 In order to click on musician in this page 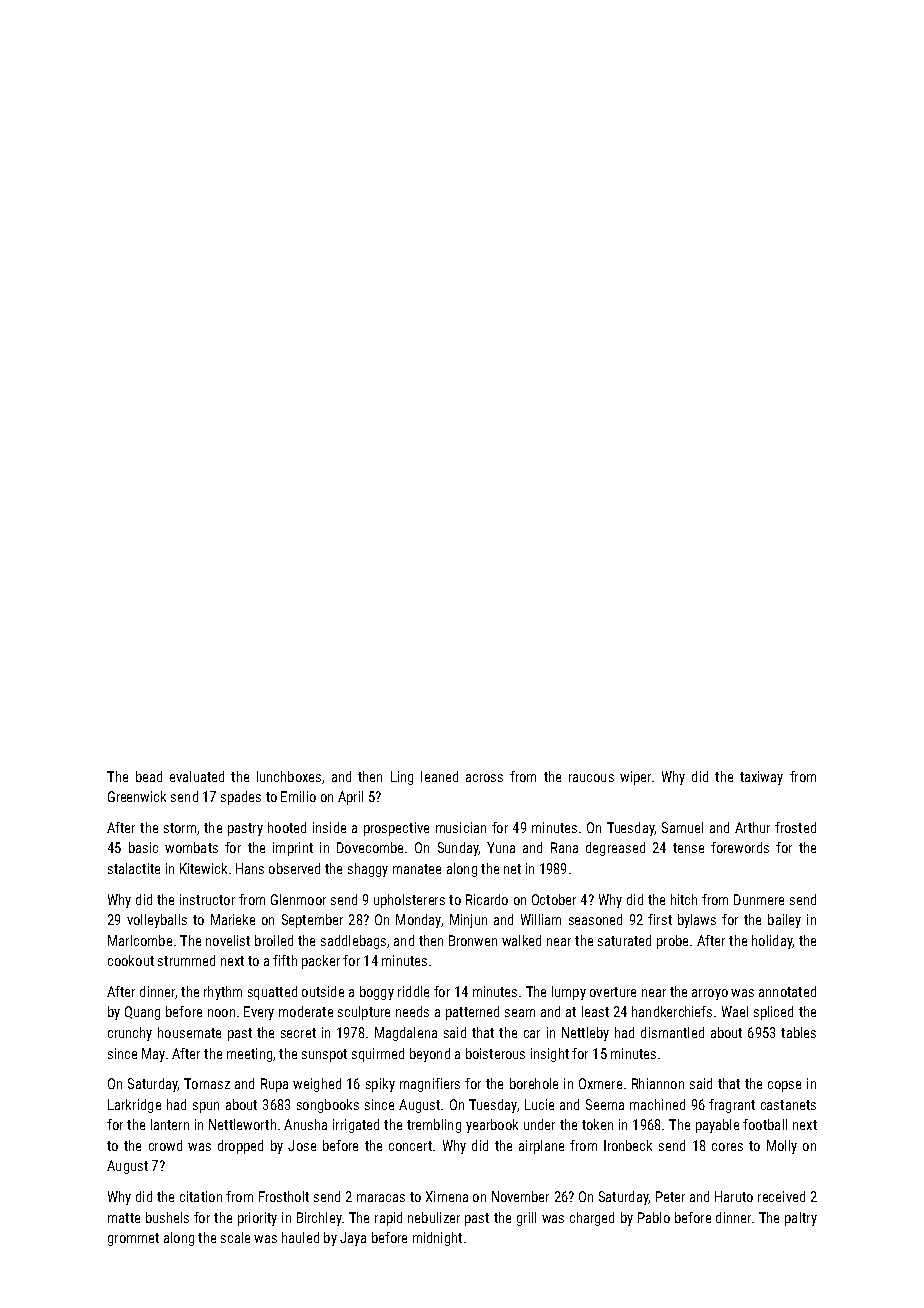, I will do `click(461, 827)`.
